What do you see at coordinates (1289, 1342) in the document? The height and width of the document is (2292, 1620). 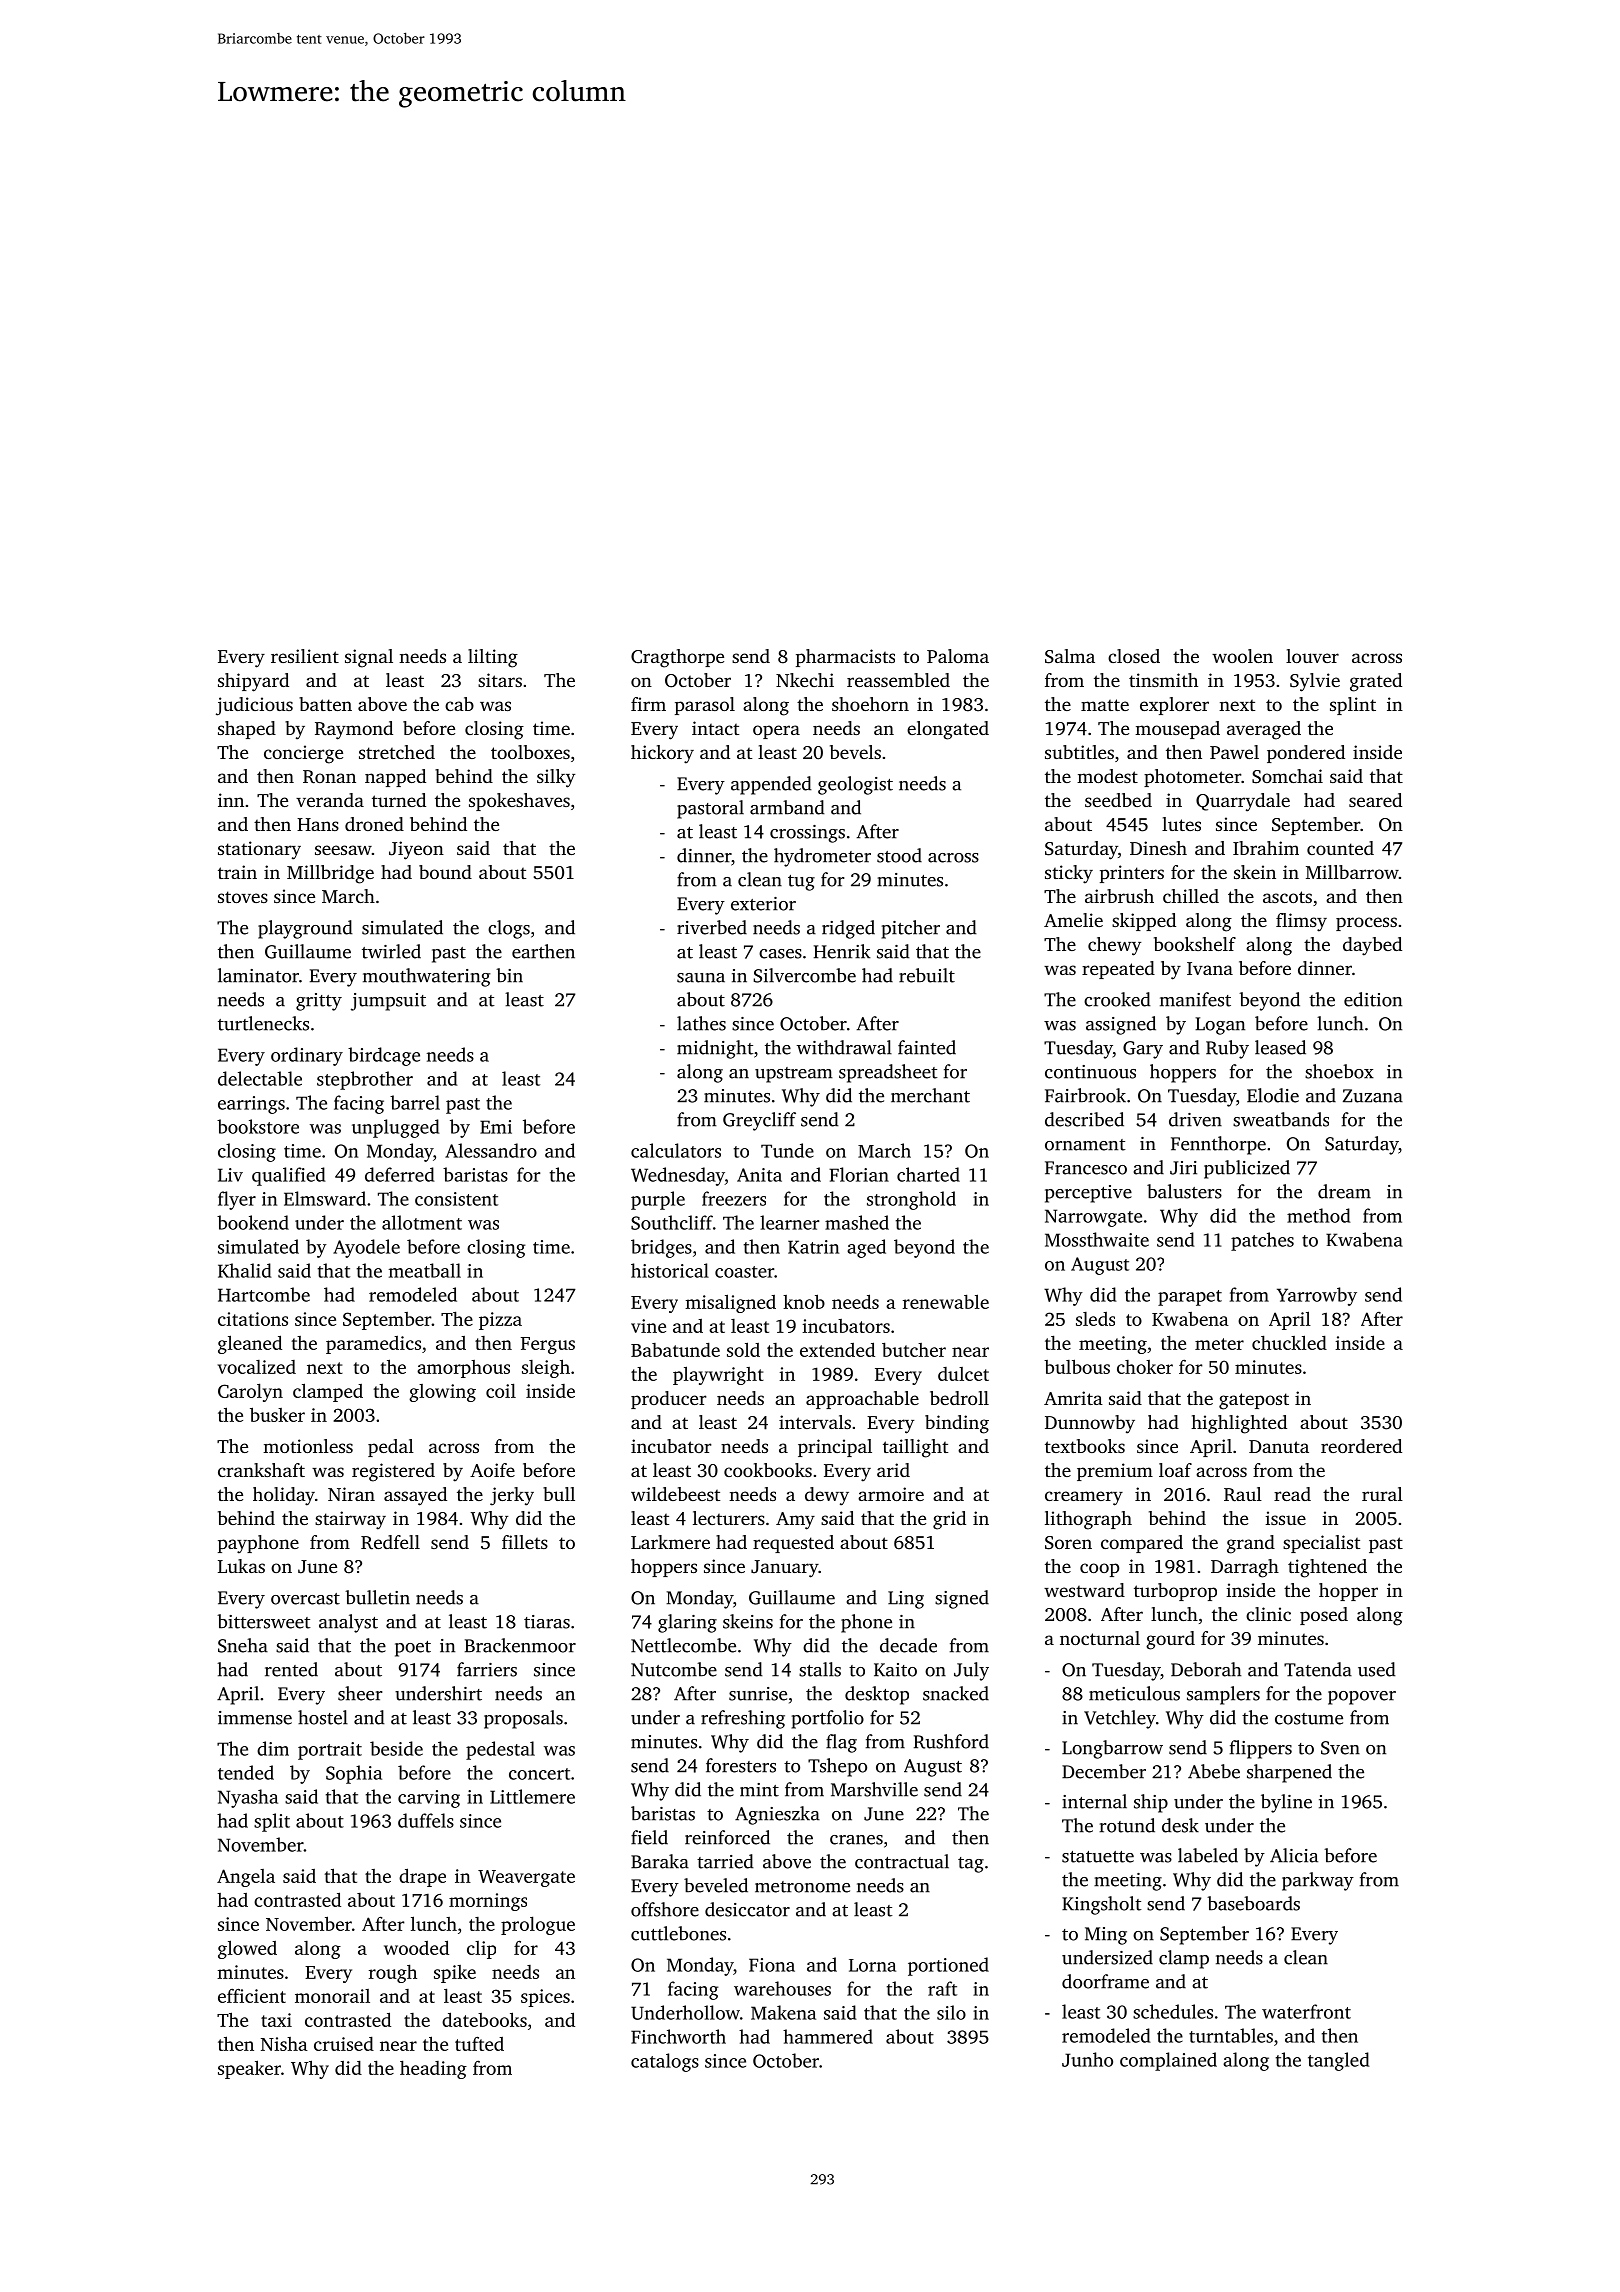 I see `chuckled` at bounding box center [1289, 1342].
